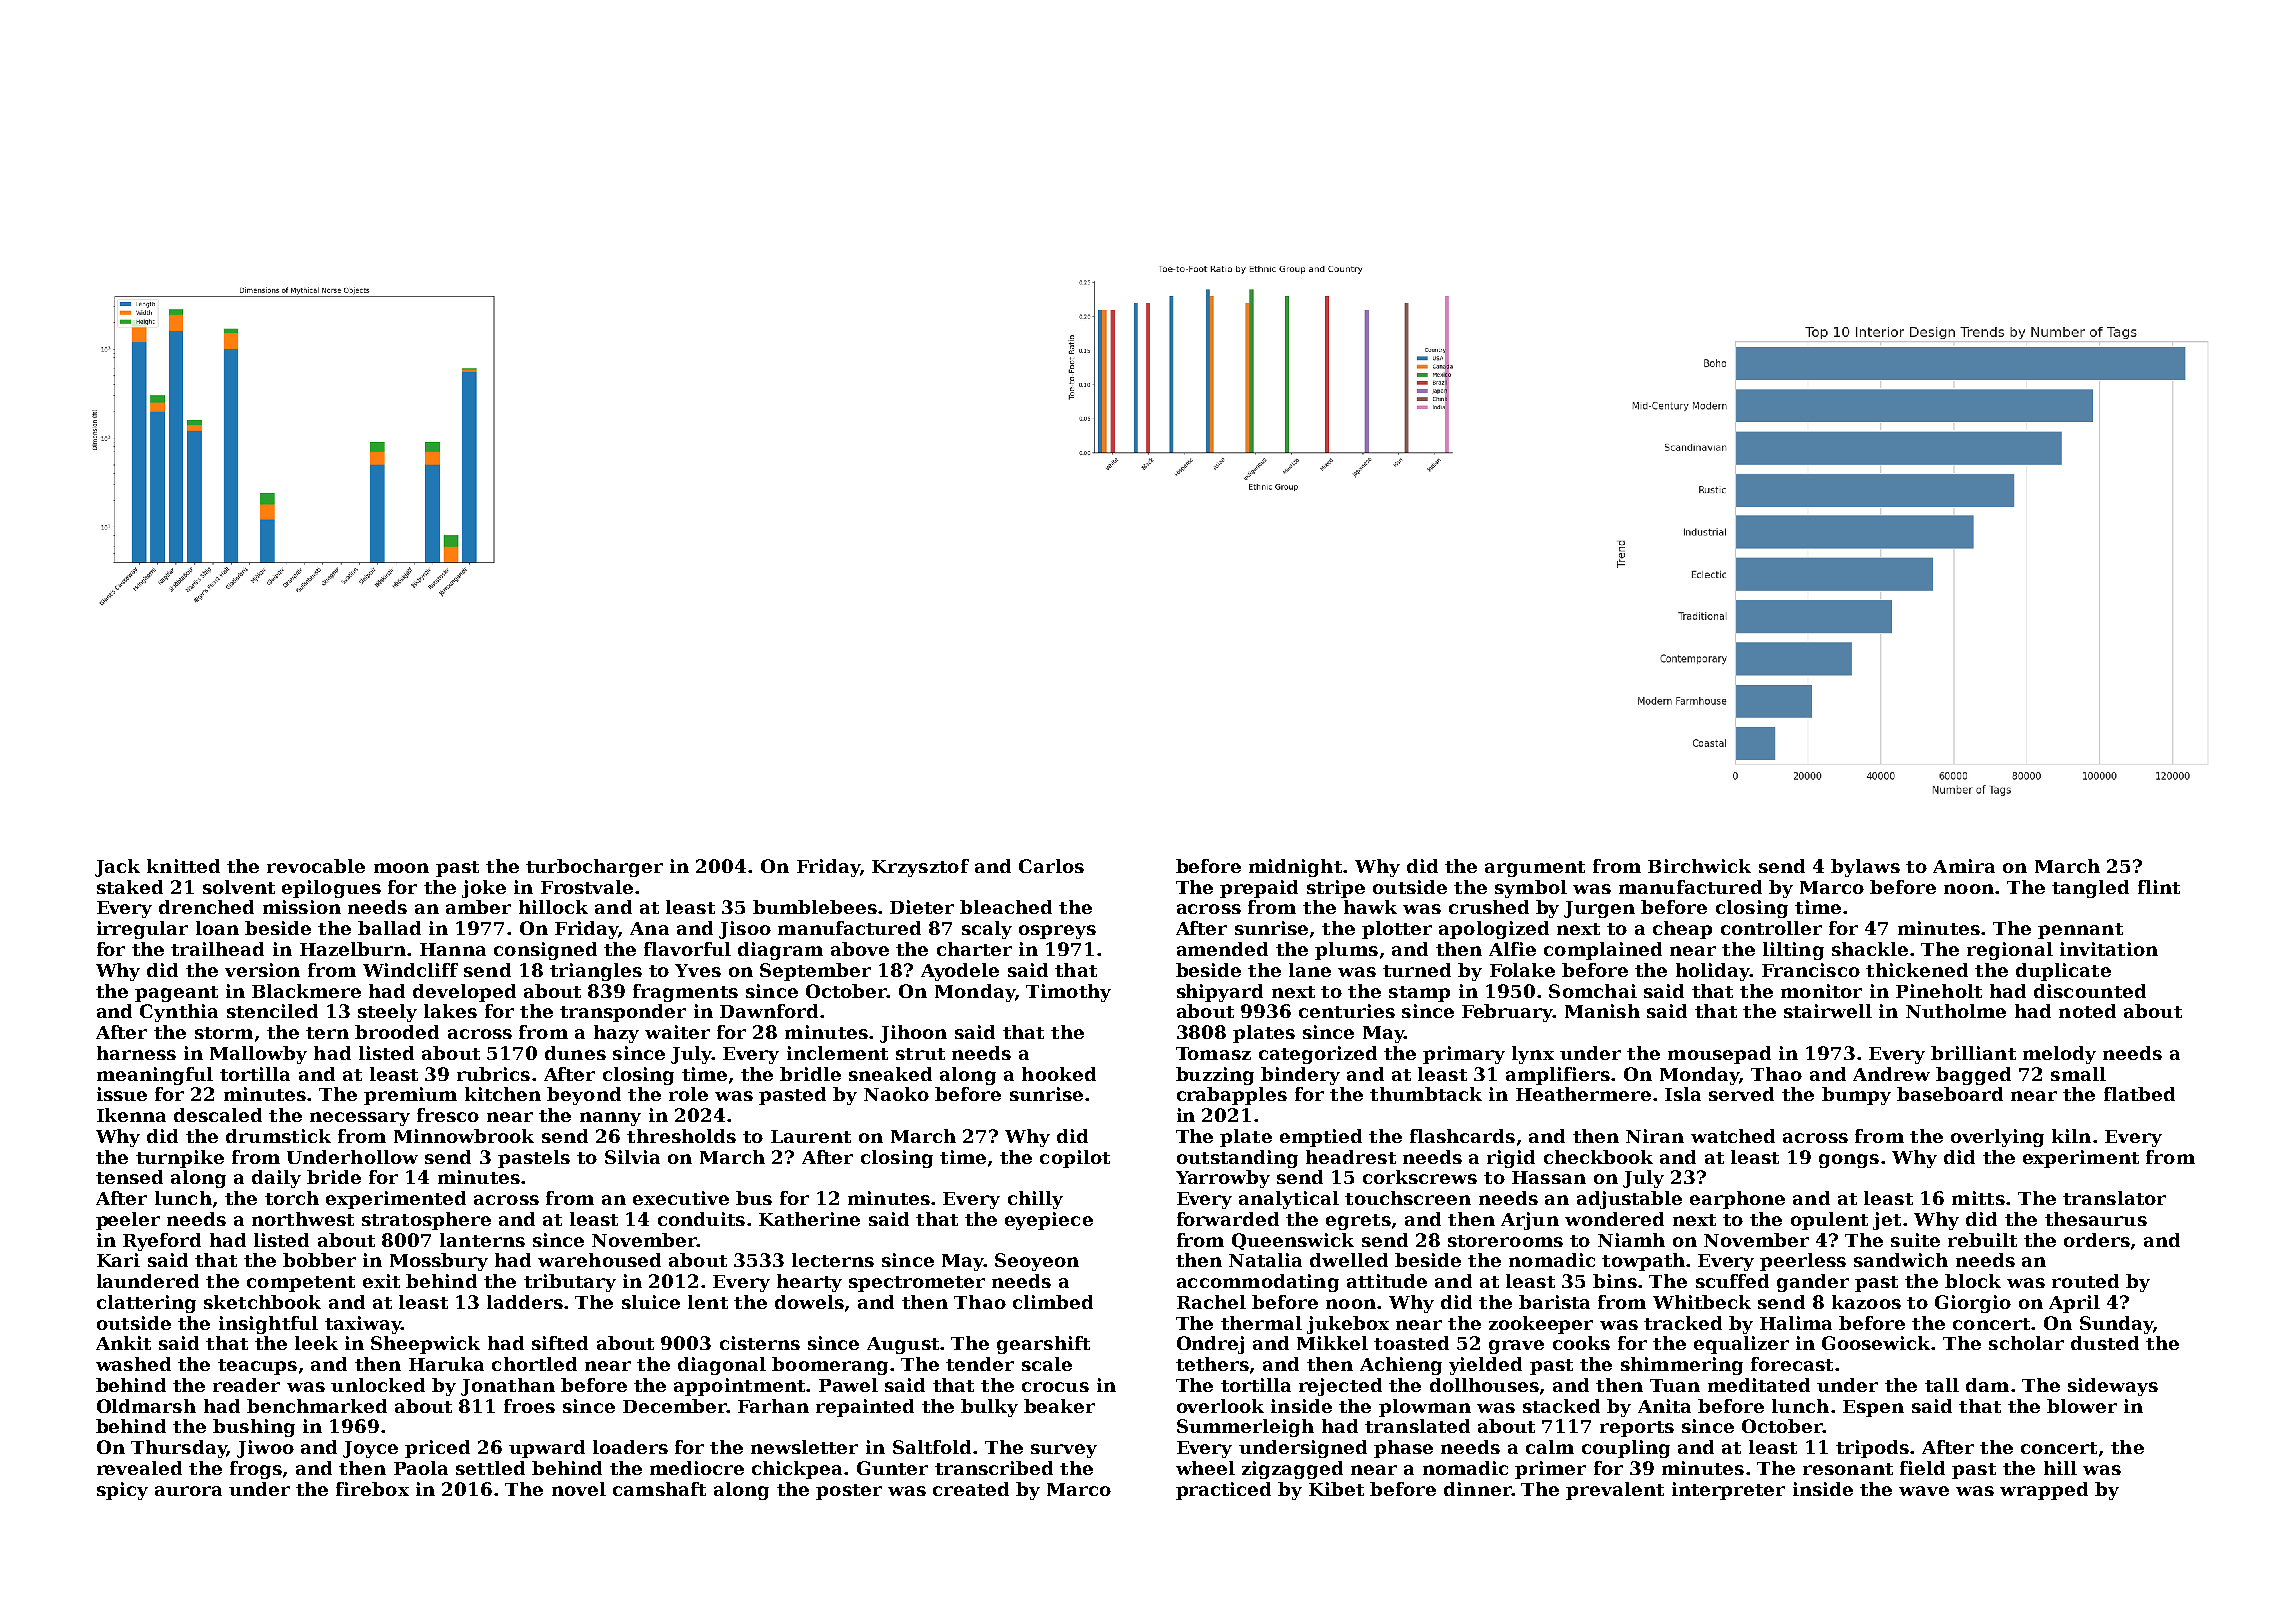  I want to click on Krzysztof, so click(920, 868).
